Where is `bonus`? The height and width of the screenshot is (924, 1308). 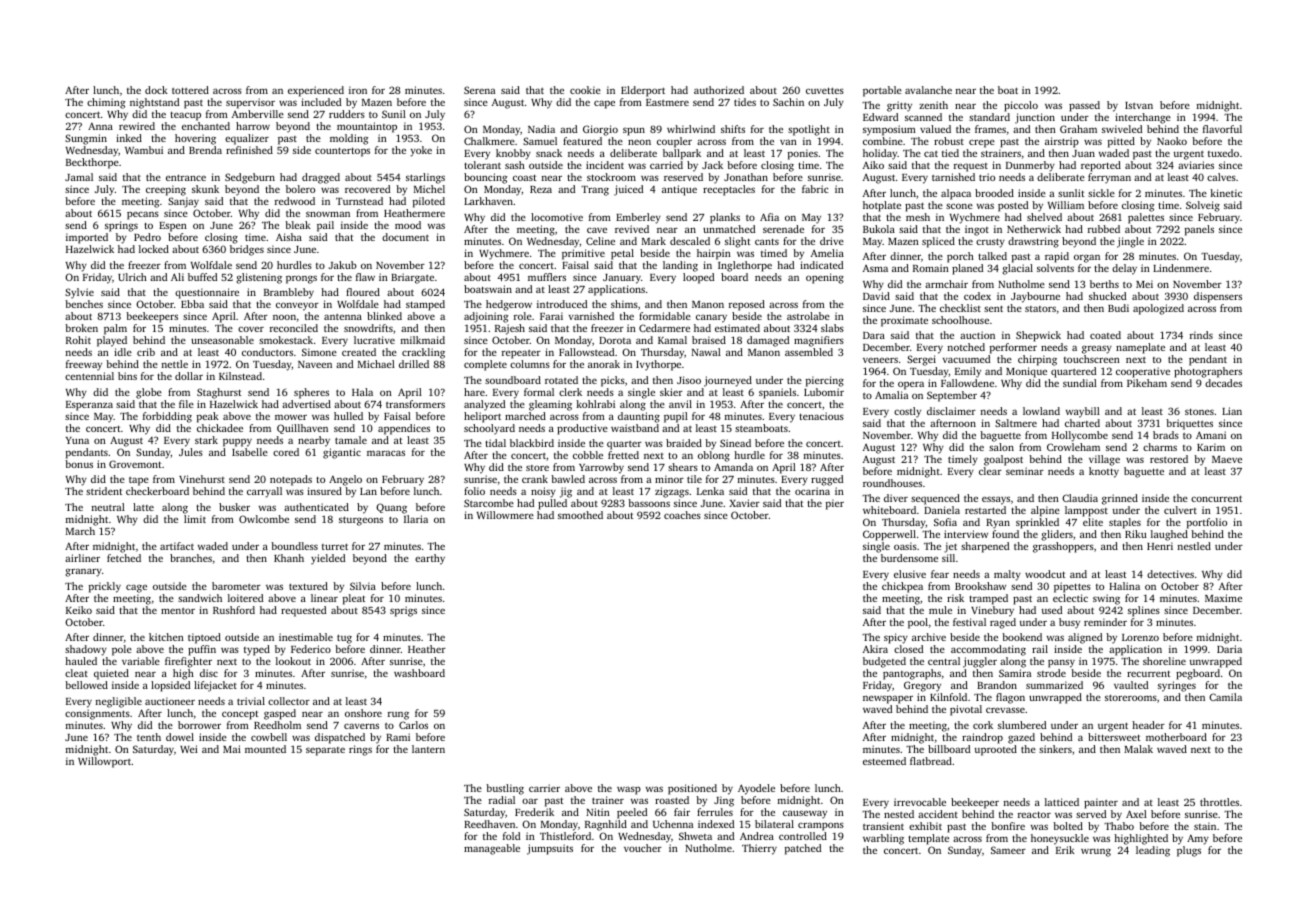
bonus is located at coordinates (79, 464).
